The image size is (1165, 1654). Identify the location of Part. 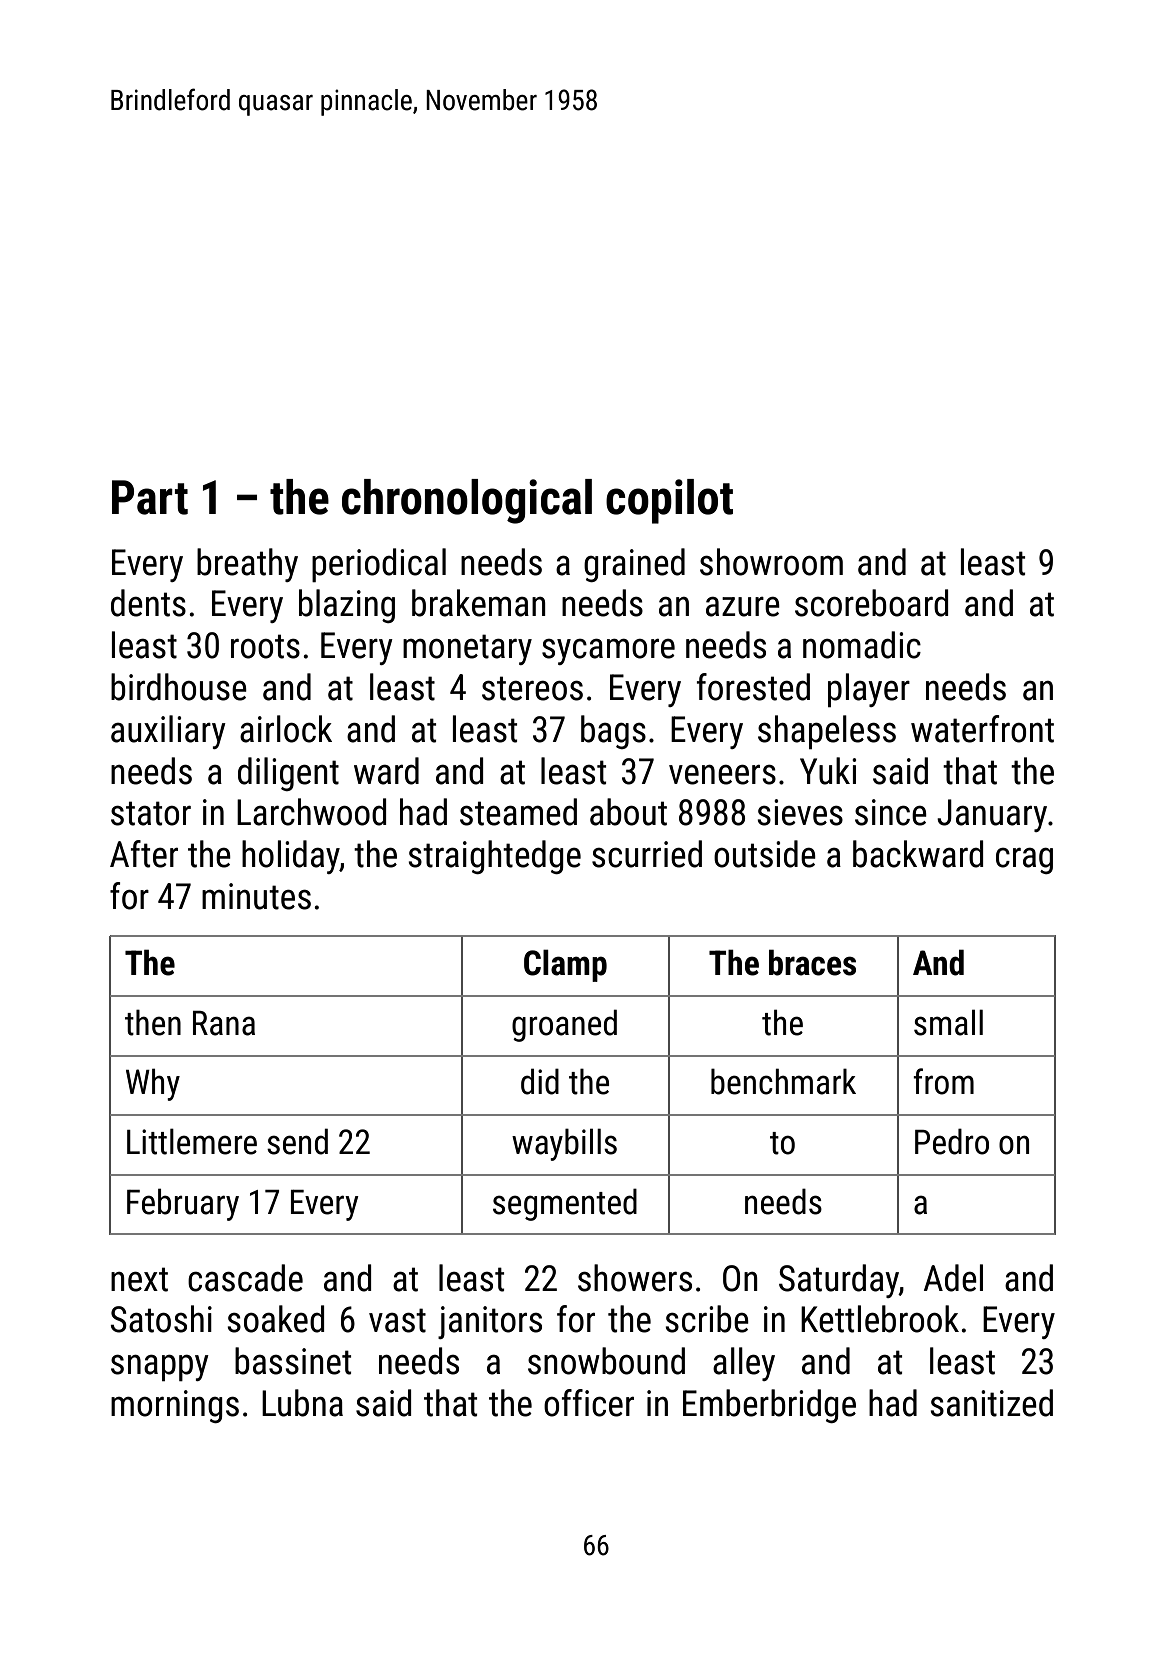
(150, 497).
